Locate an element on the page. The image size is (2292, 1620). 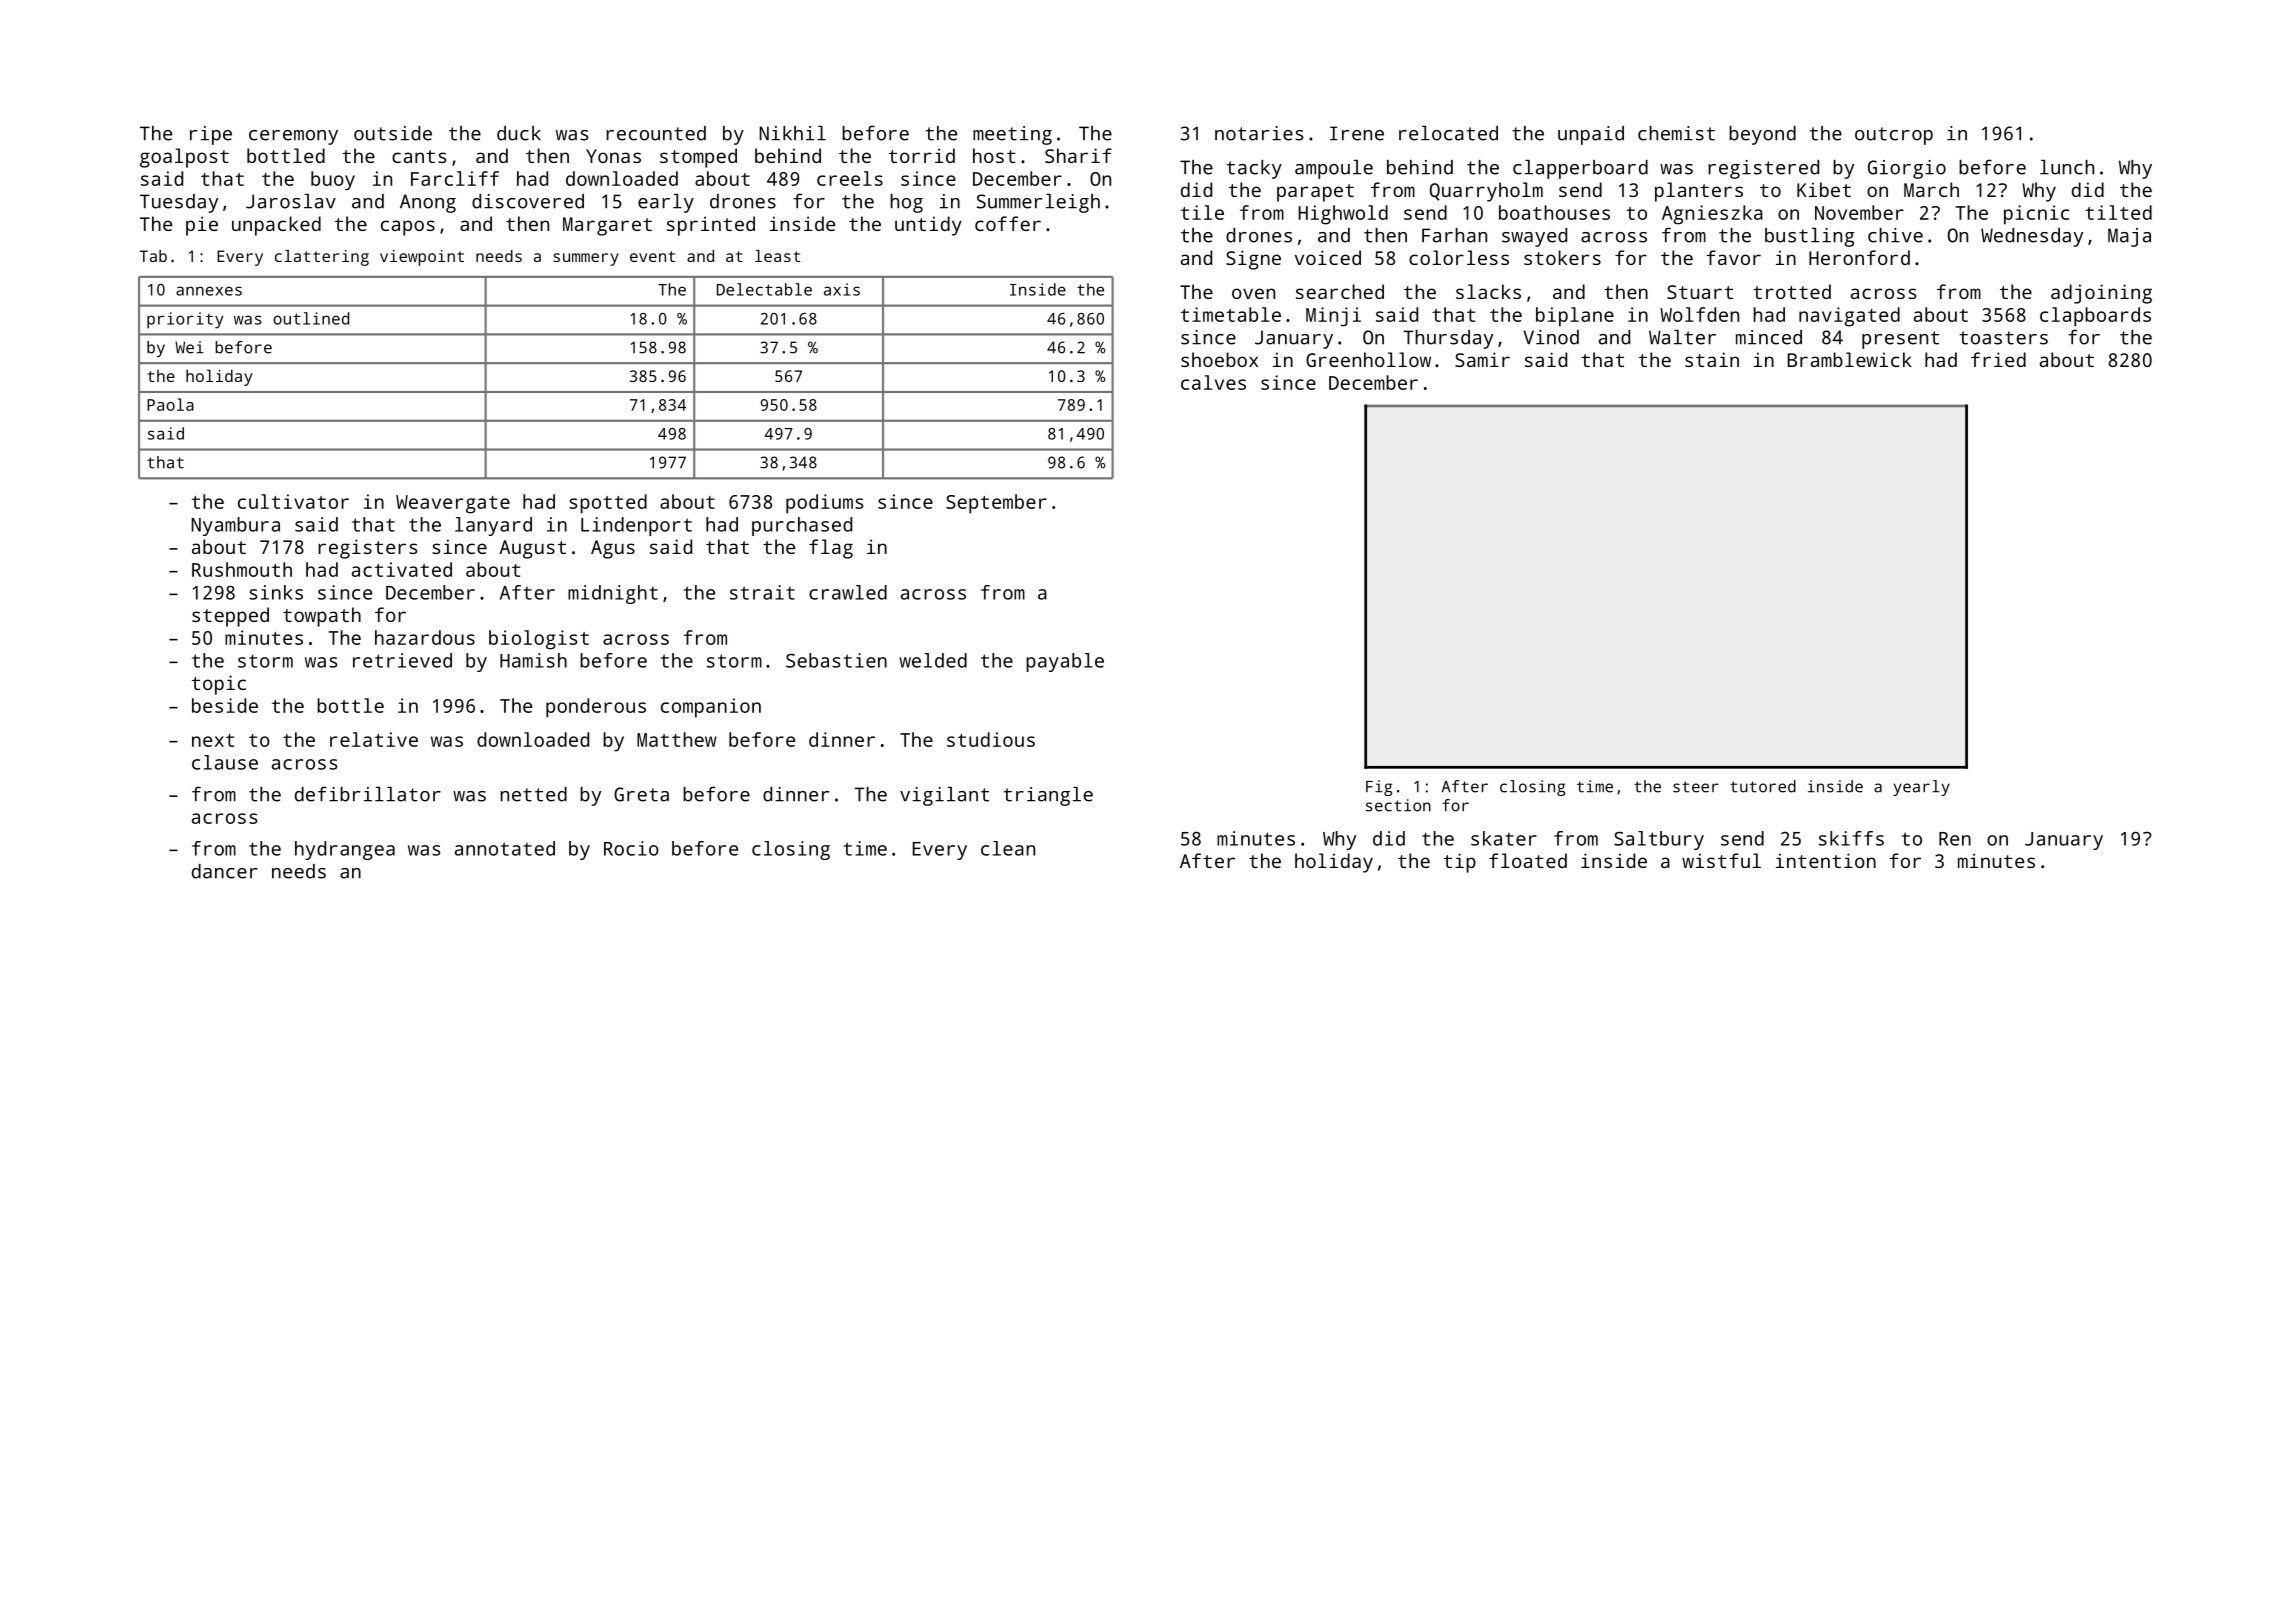
crawled is located at coordinates (848, 592).
